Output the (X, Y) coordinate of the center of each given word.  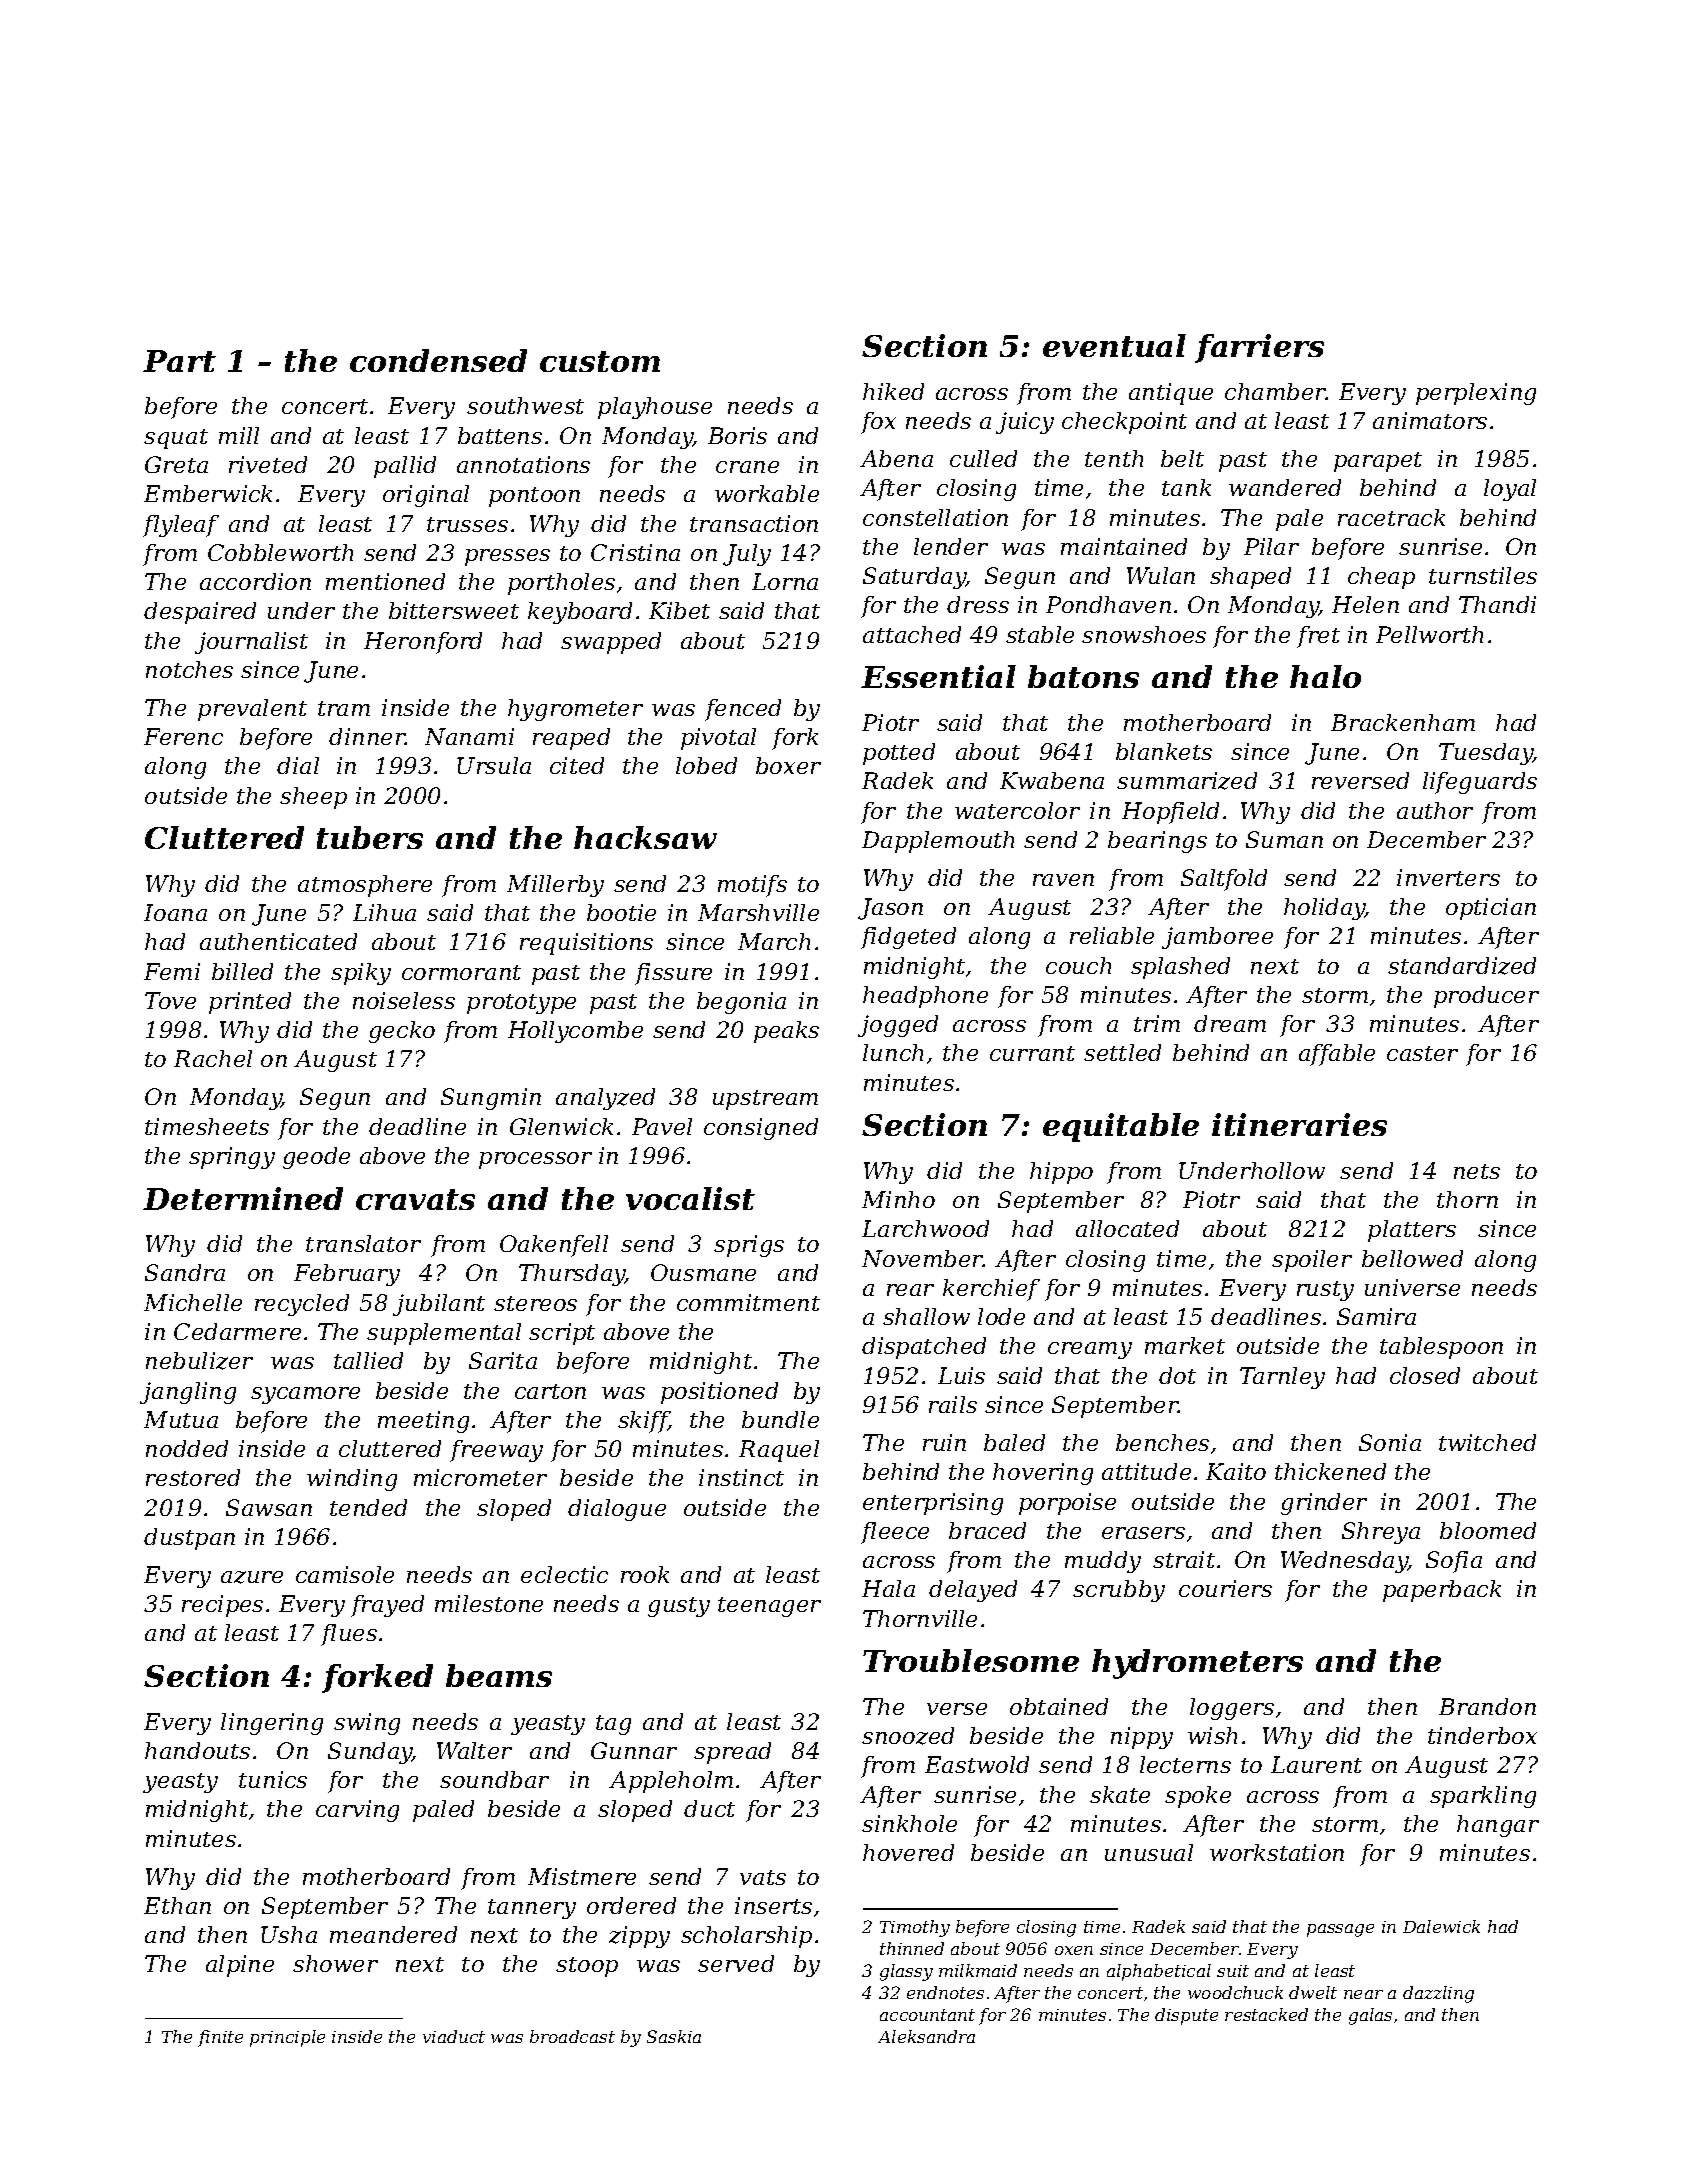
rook (645, 1574)
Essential (938, 676)
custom (600, 361)
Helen (1365, 604)
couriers (1225, 1588)
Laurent (1316, 1764)
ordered (631, 1905)
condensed (438, 360)
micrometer (480, 1477)
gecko (402, 1032)
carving (357, 1811)
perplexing (1476, 394)
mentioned (385, 581)
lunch (893, 1052)
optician (1491, 909)
